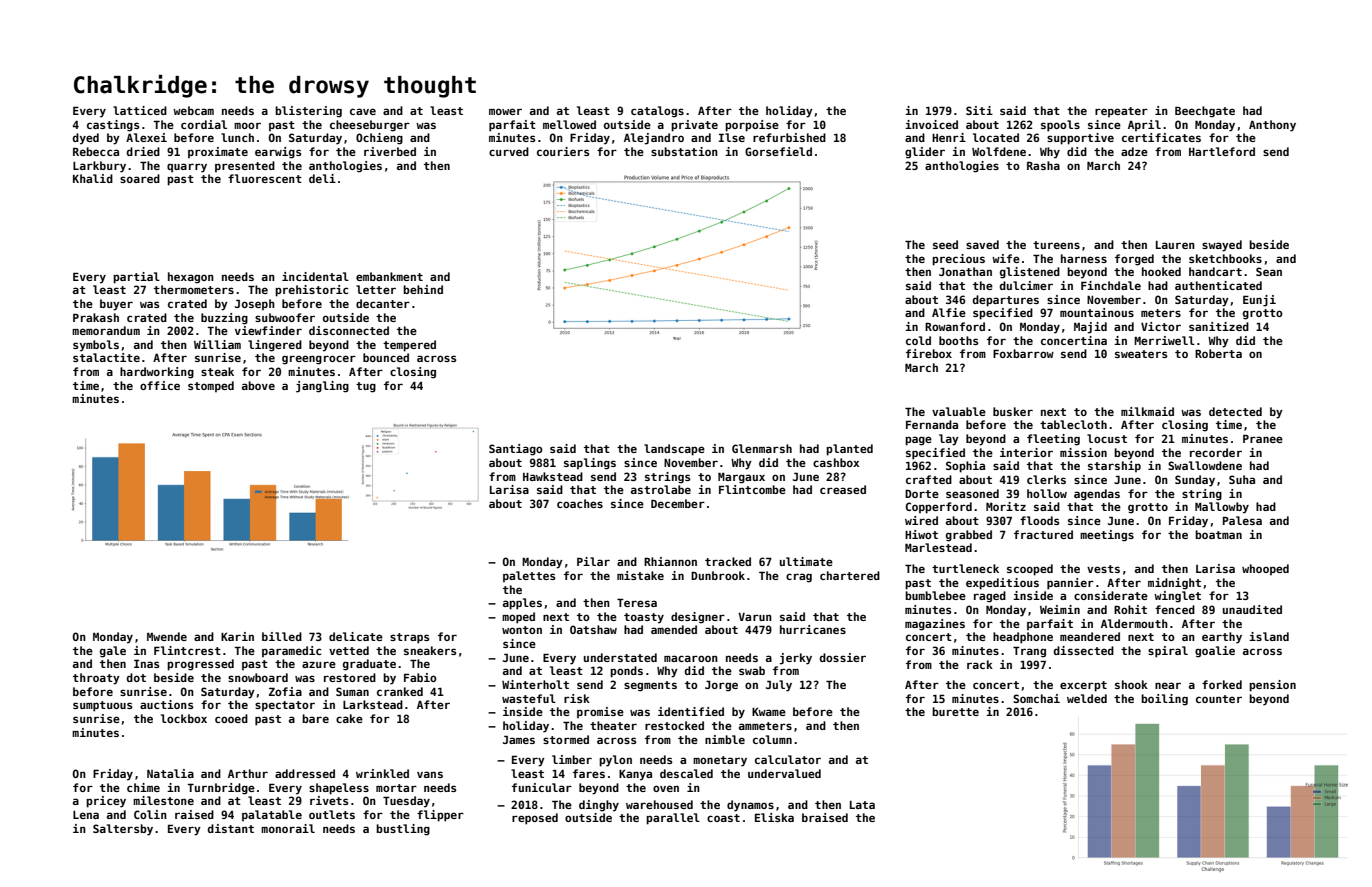 The width and height of the document is (1372, 887). Describe the element at coordinates (113, 126) in the document. I see `castings` at that location.
